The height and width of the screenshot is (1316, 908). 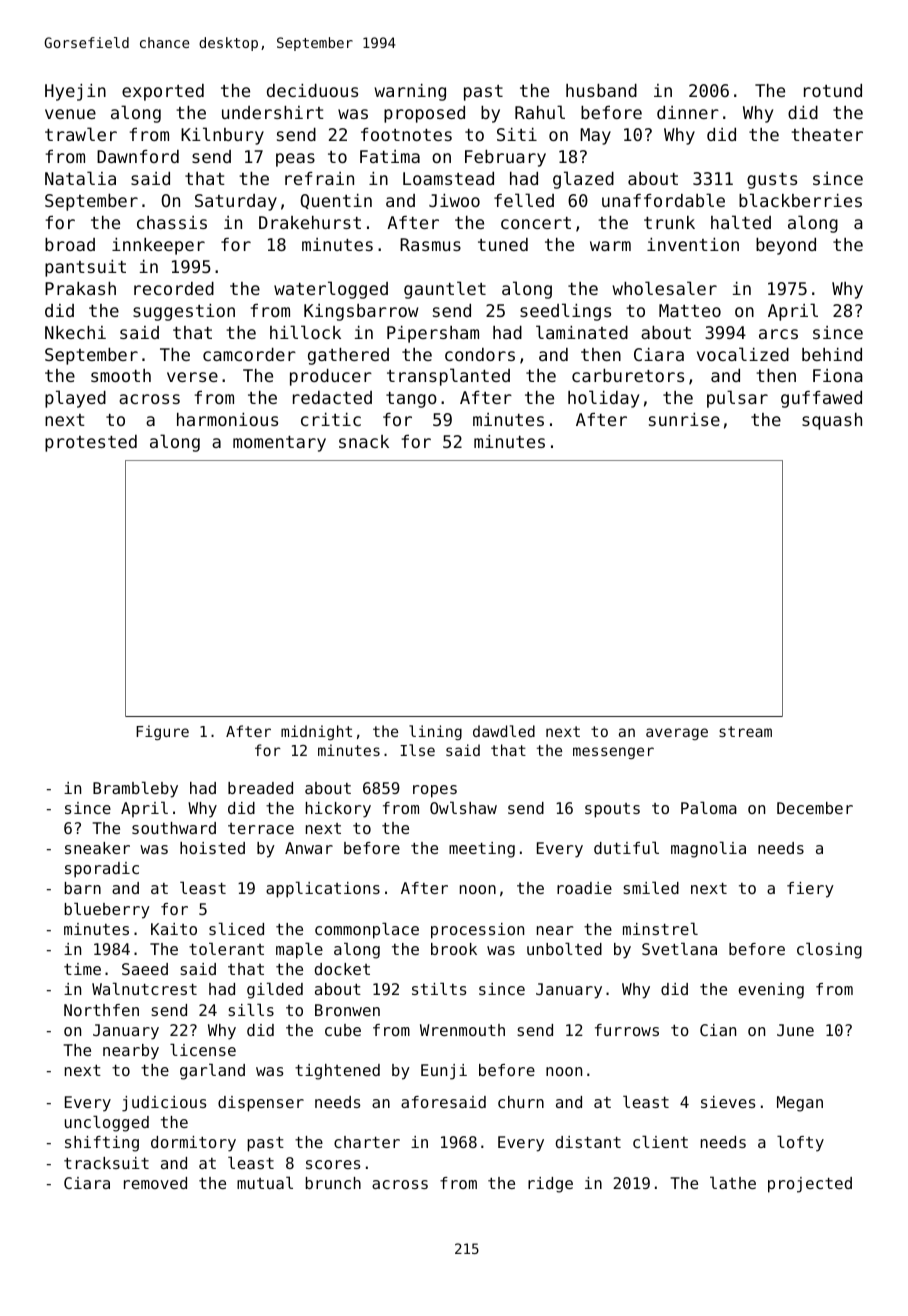 What do you see at coordinates (832, 354) in the screenshot?
I see `behind` at bounding box center [832, 354].
